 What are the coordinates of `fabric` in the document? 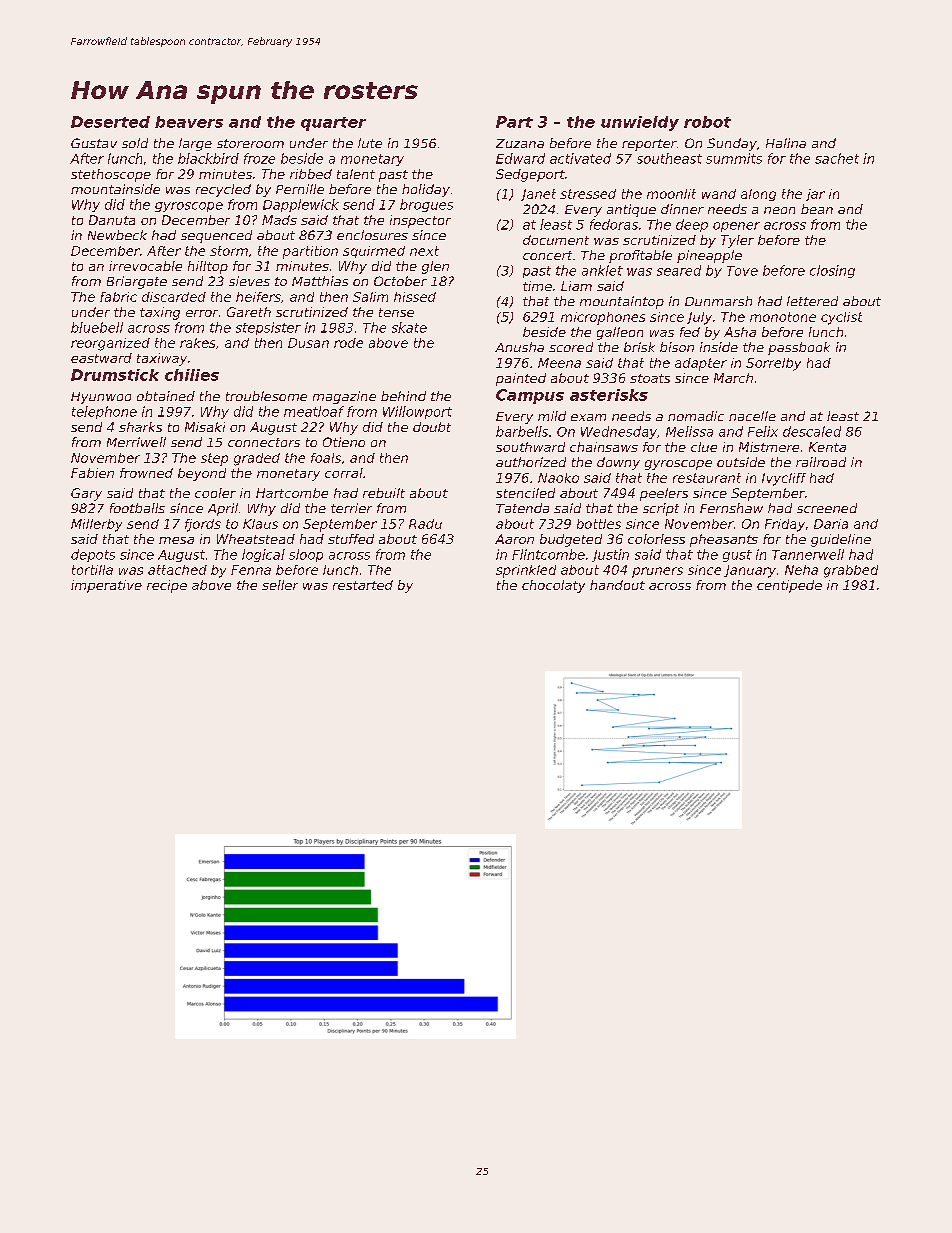 It's located at (118, 297).
